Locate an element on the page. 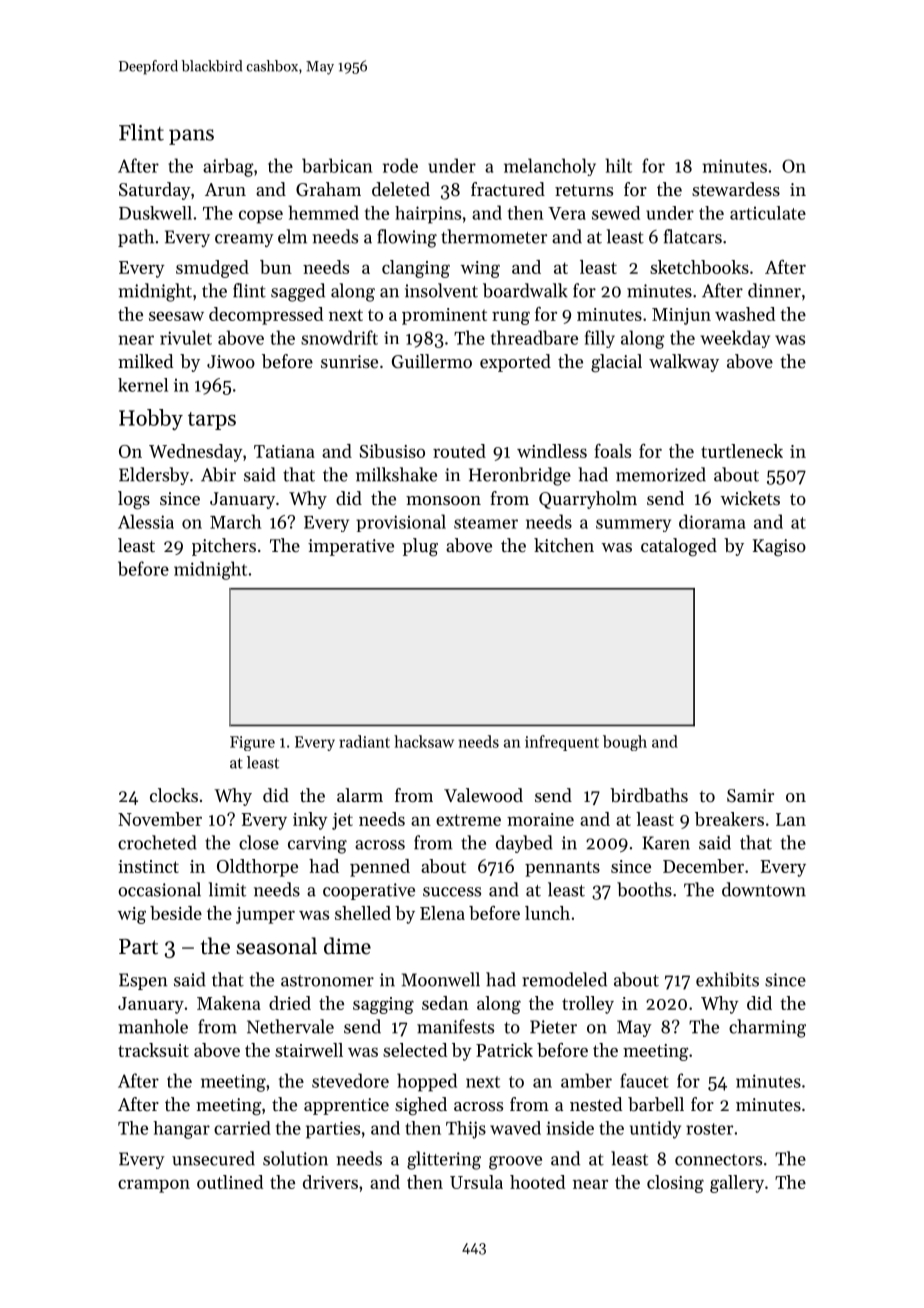 The width and height of the image is (924, 1308). remodeled is located at coordinates (564, 979).
